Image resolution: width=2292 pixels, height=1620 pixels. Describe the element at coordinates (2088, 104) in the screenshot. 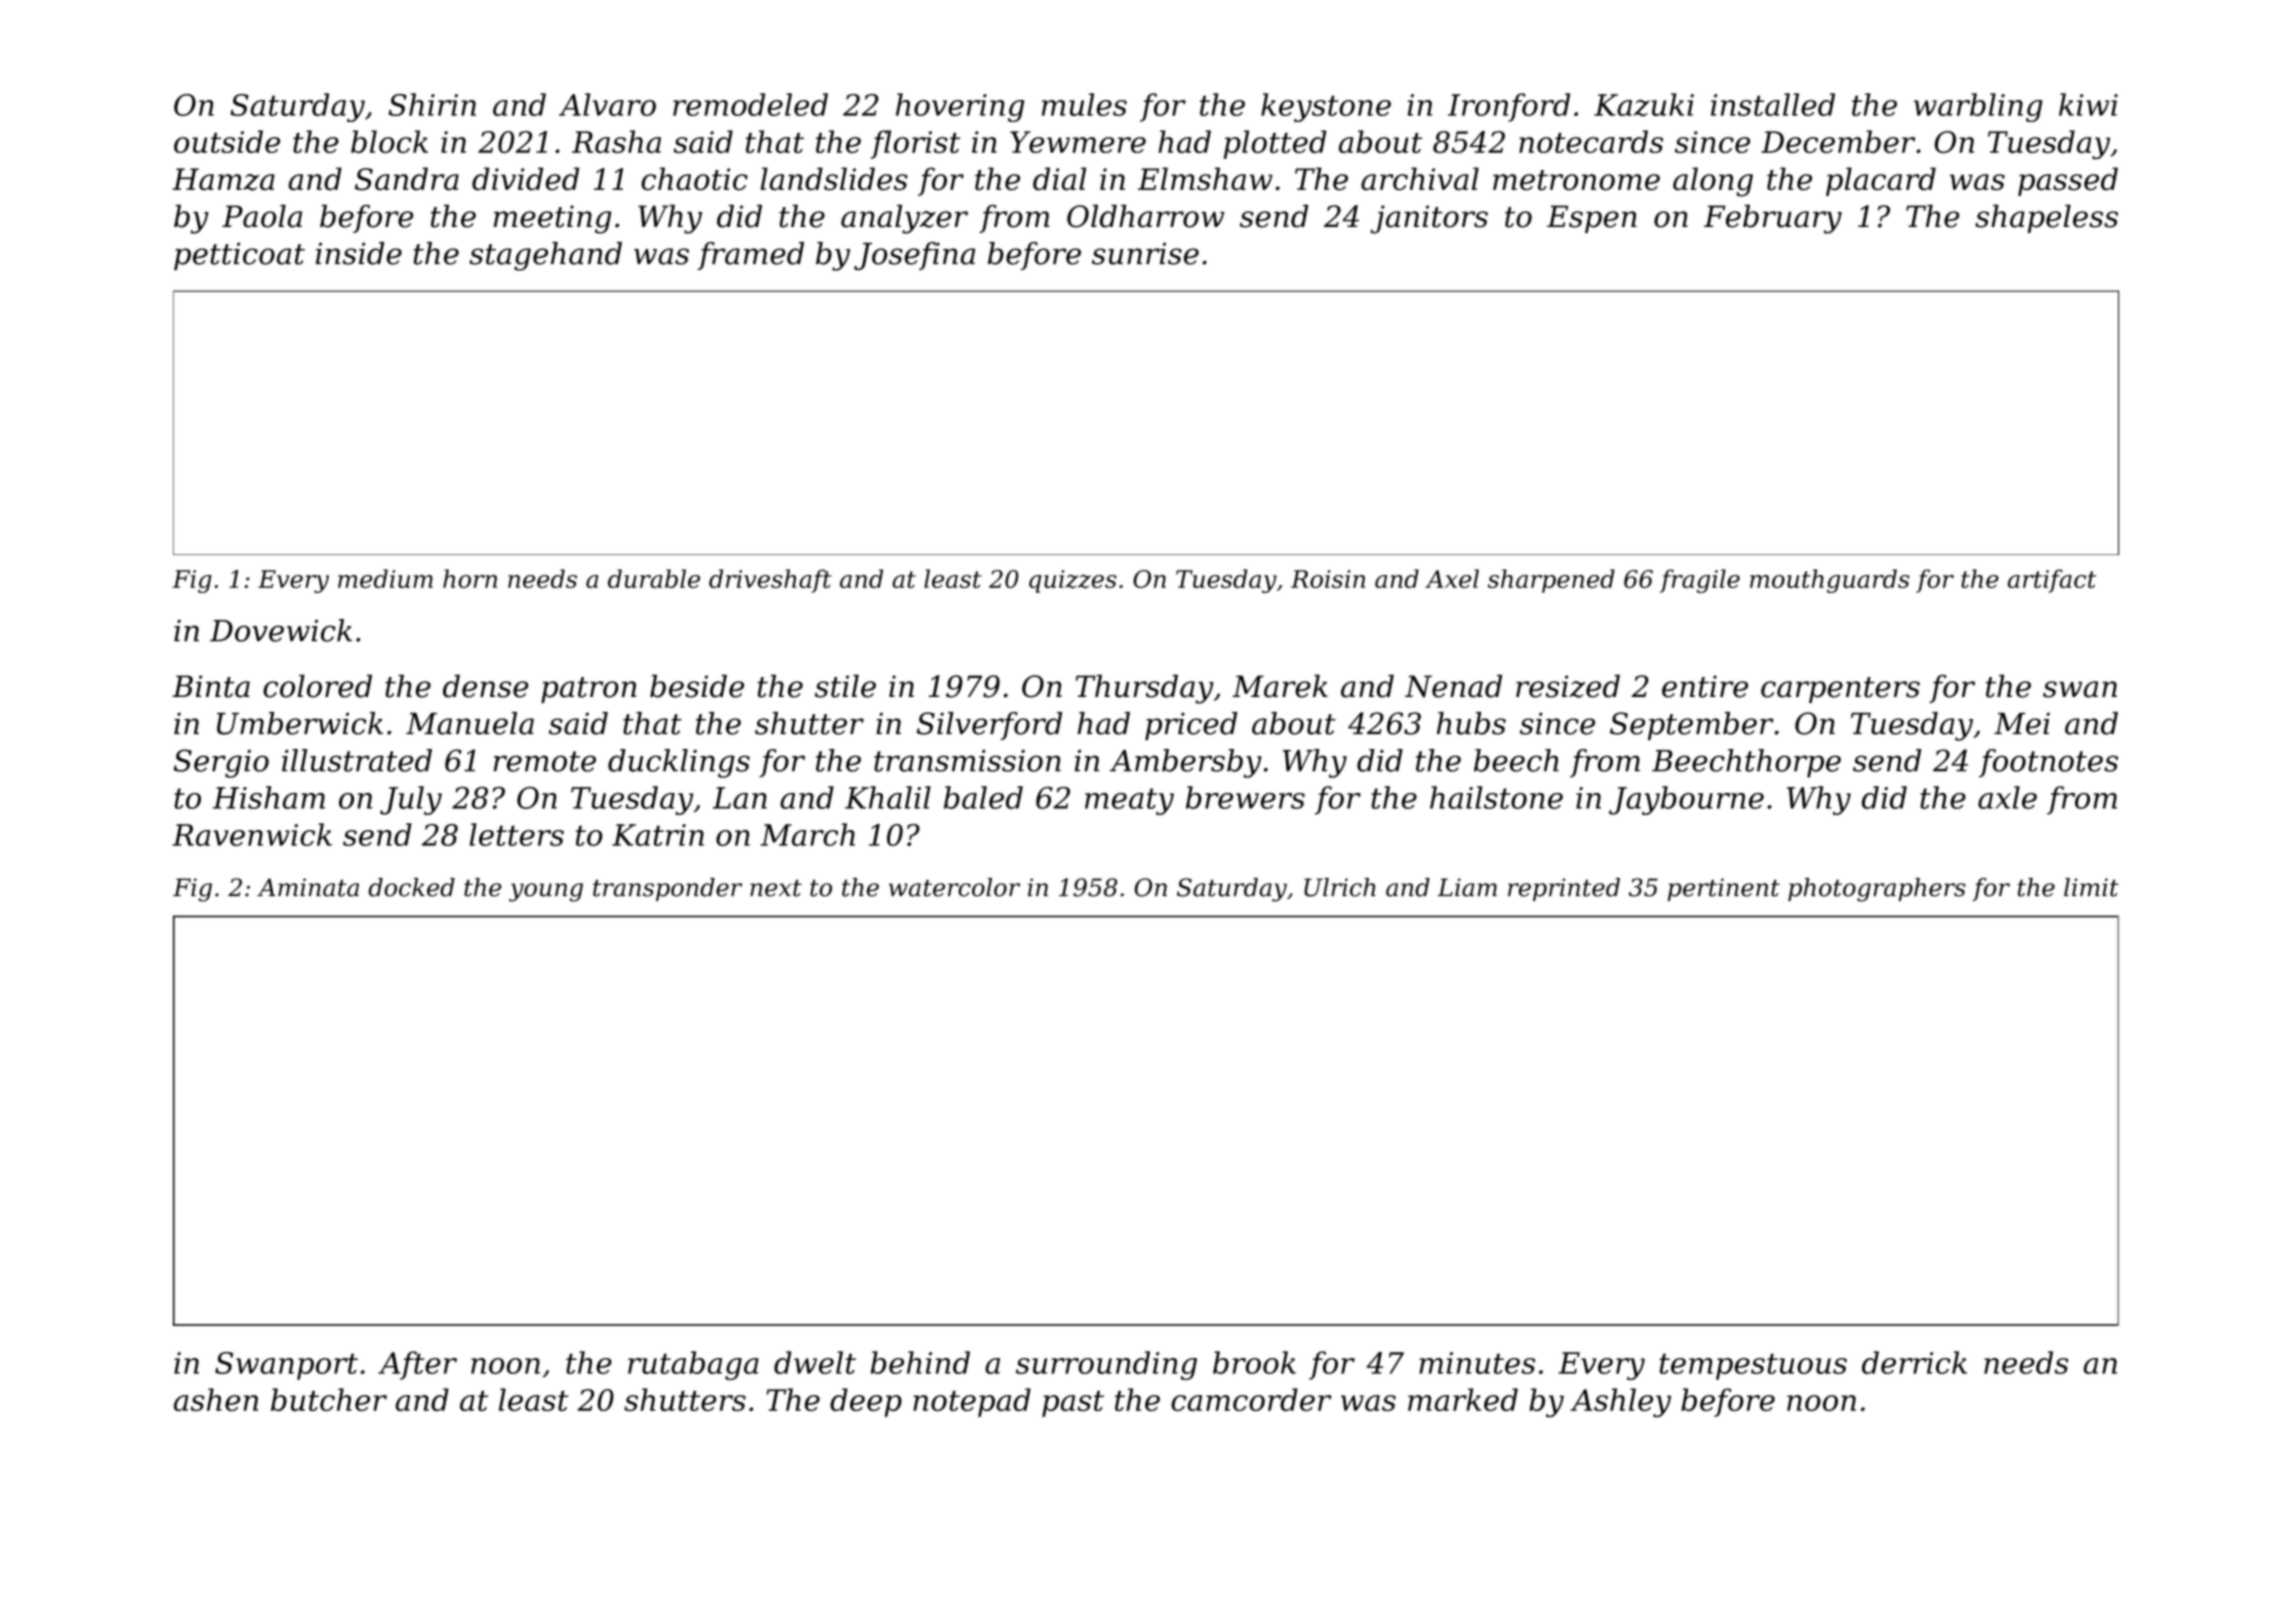

I see `kiwi` at that location.
